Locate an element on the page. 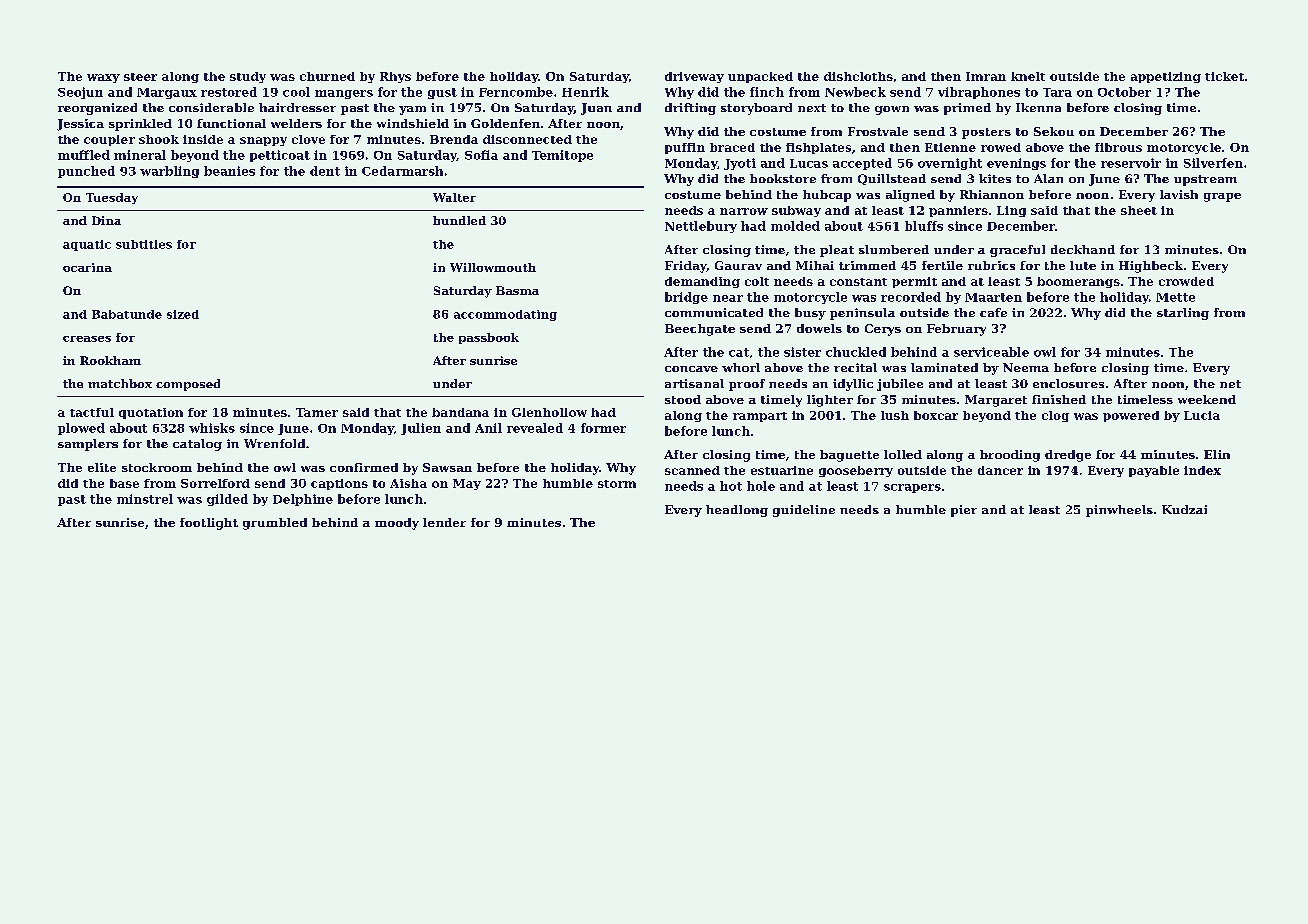 The width and height of the document is (1308, 924). finished is located at coordinates (1059, 399).
